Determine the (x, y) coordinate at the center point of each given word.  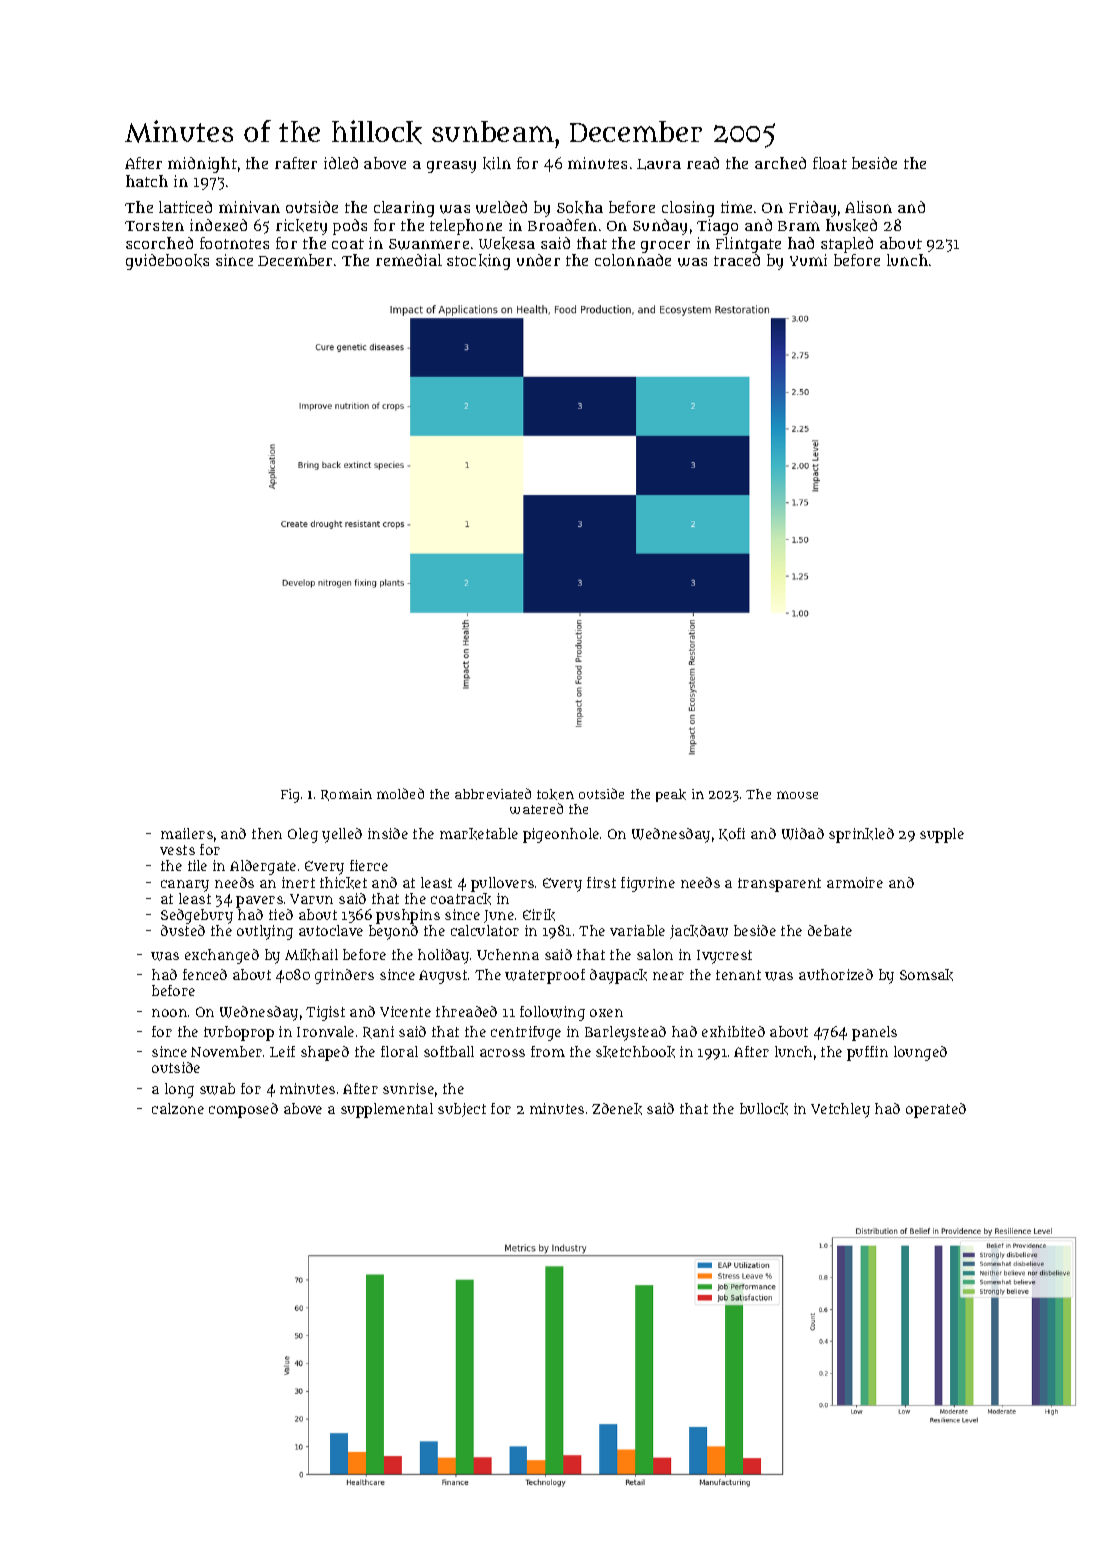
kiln (497, 163)
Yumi (808, 260)
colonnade (633, 260)
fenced (205, 974)
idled (341, 163)
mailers (187, 833)
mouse (797, 795)
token (555, 794)
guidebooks (167, 262)
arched (780, 163)
